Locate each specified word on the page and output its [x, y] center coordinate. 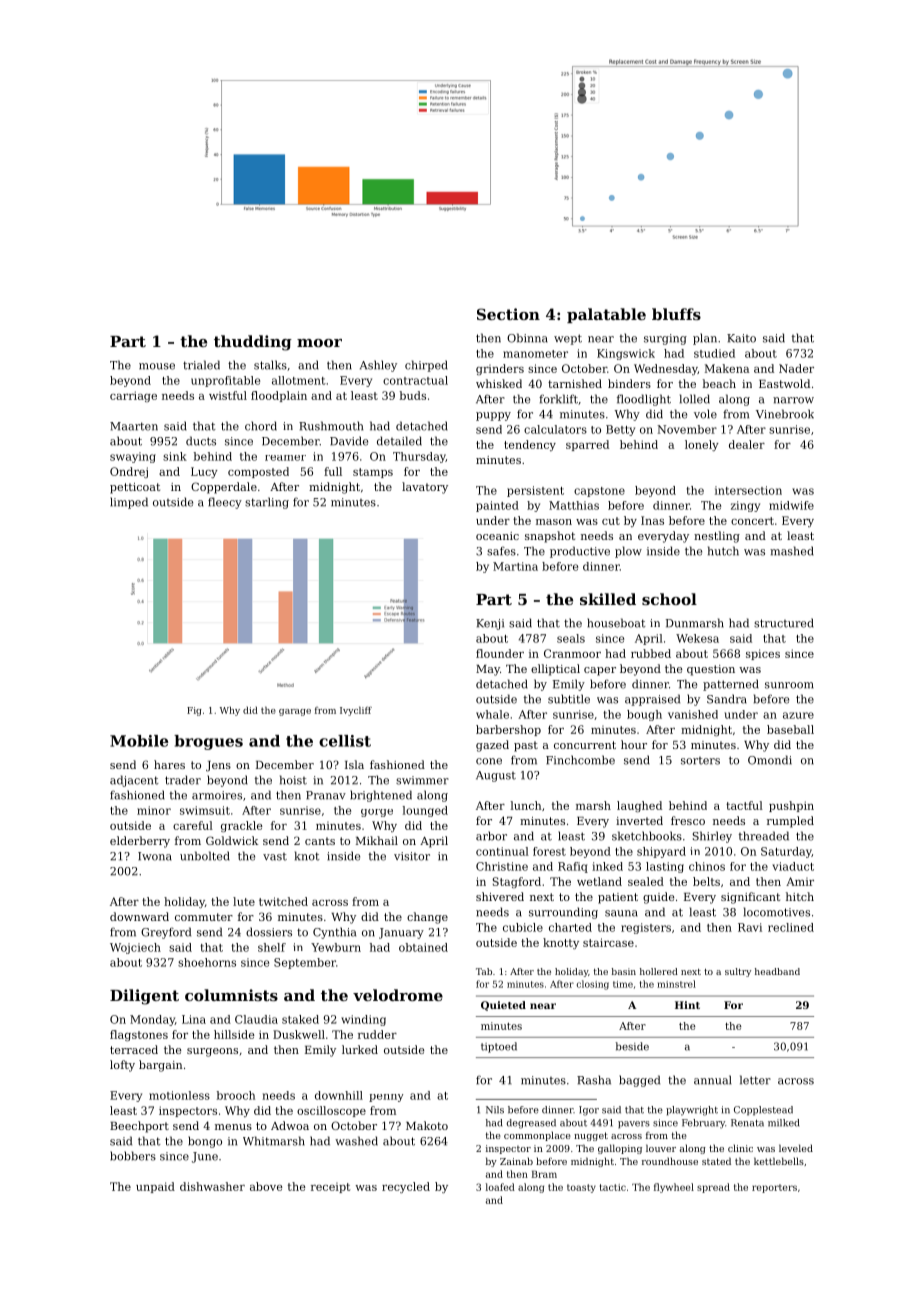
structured [784, 623]
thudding [253, 343]
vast [275, 857]
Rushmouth [331, 426]
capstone [599, 492]
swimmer [422, 780]
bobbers [133, 1156]
